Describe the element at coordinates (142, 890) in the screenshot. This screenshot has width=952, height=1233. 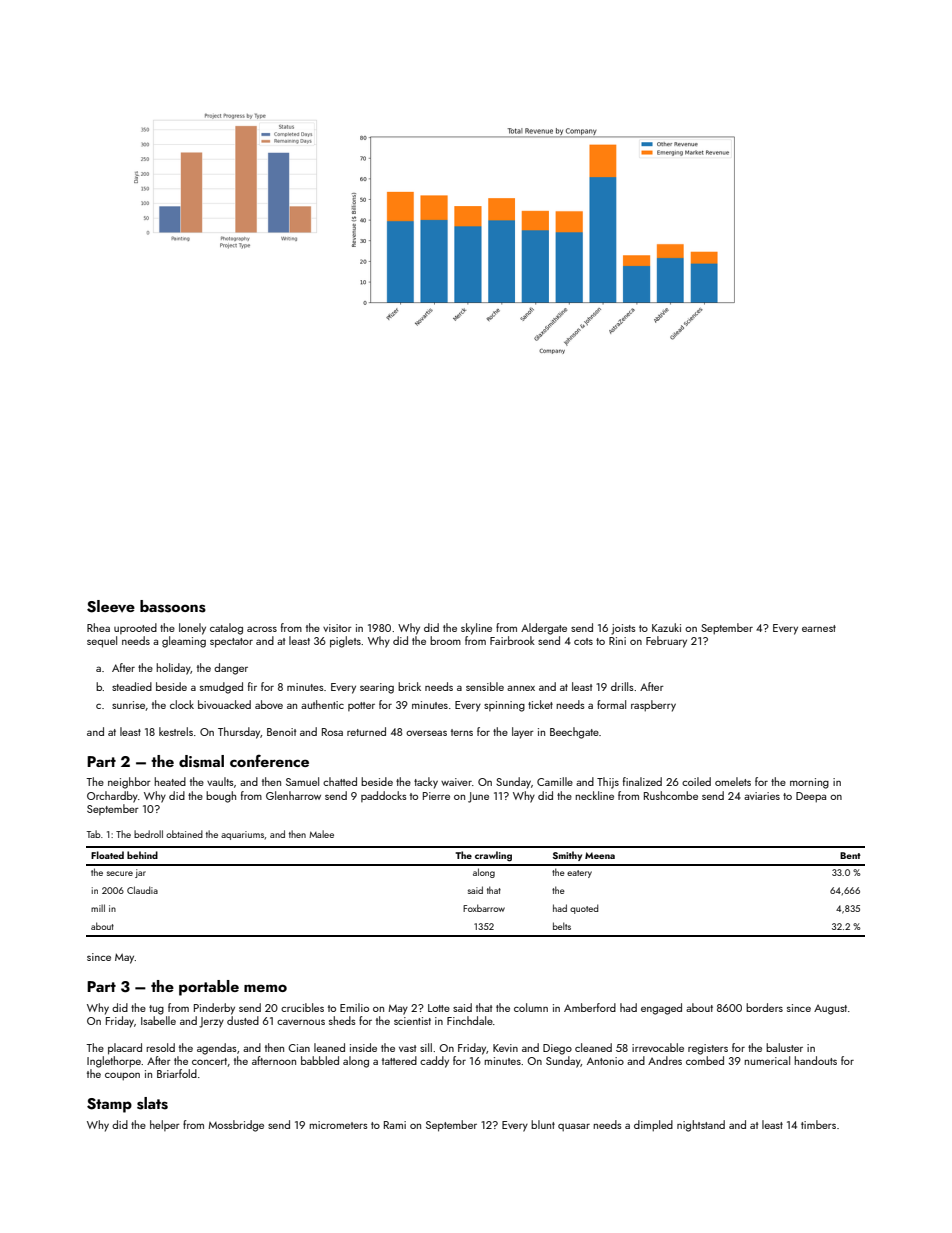
I see `Claudia` at that location.
